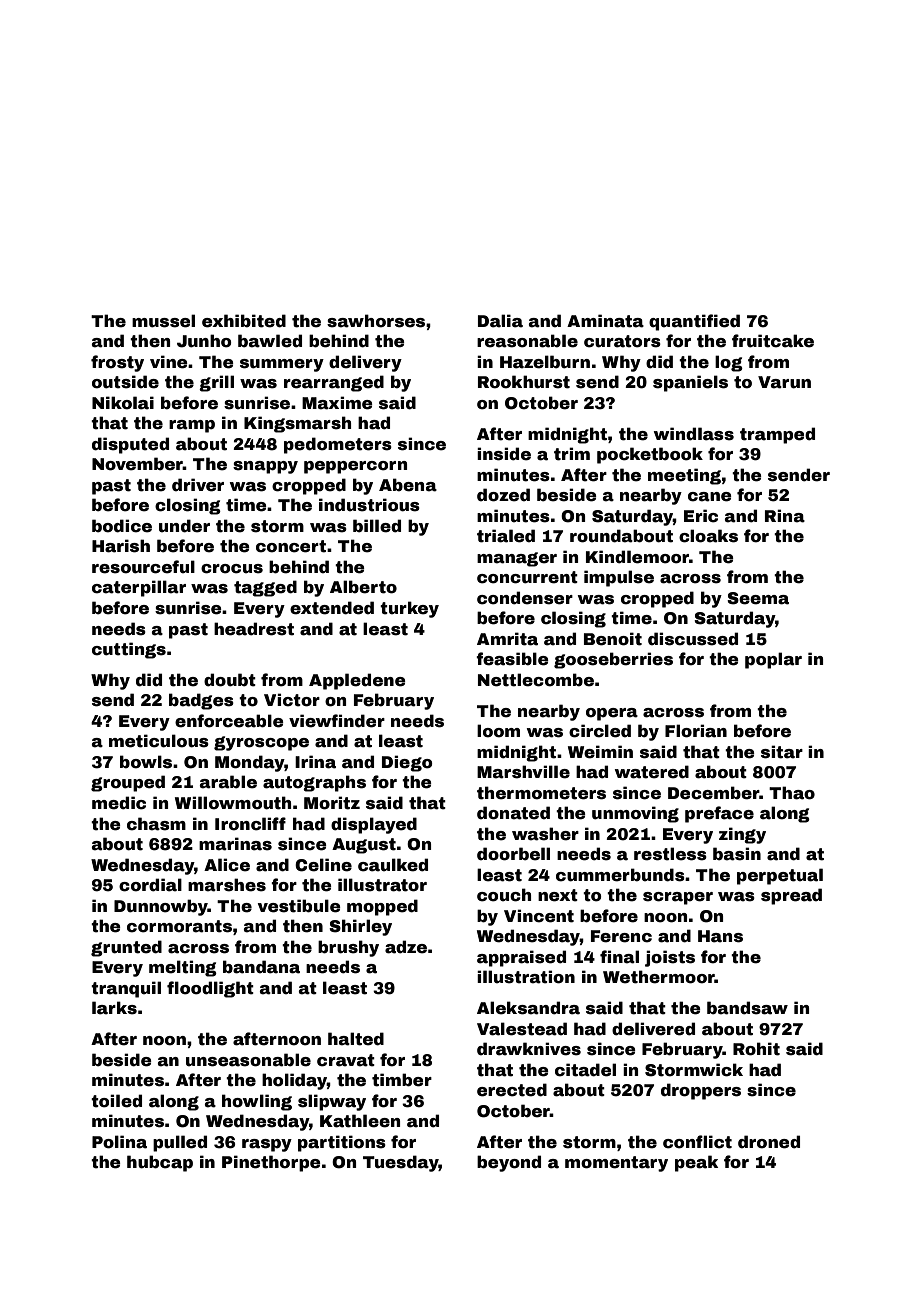 This screenshot has width=924, height=1314. I want to click on sawhorses, so click(376, 321).
